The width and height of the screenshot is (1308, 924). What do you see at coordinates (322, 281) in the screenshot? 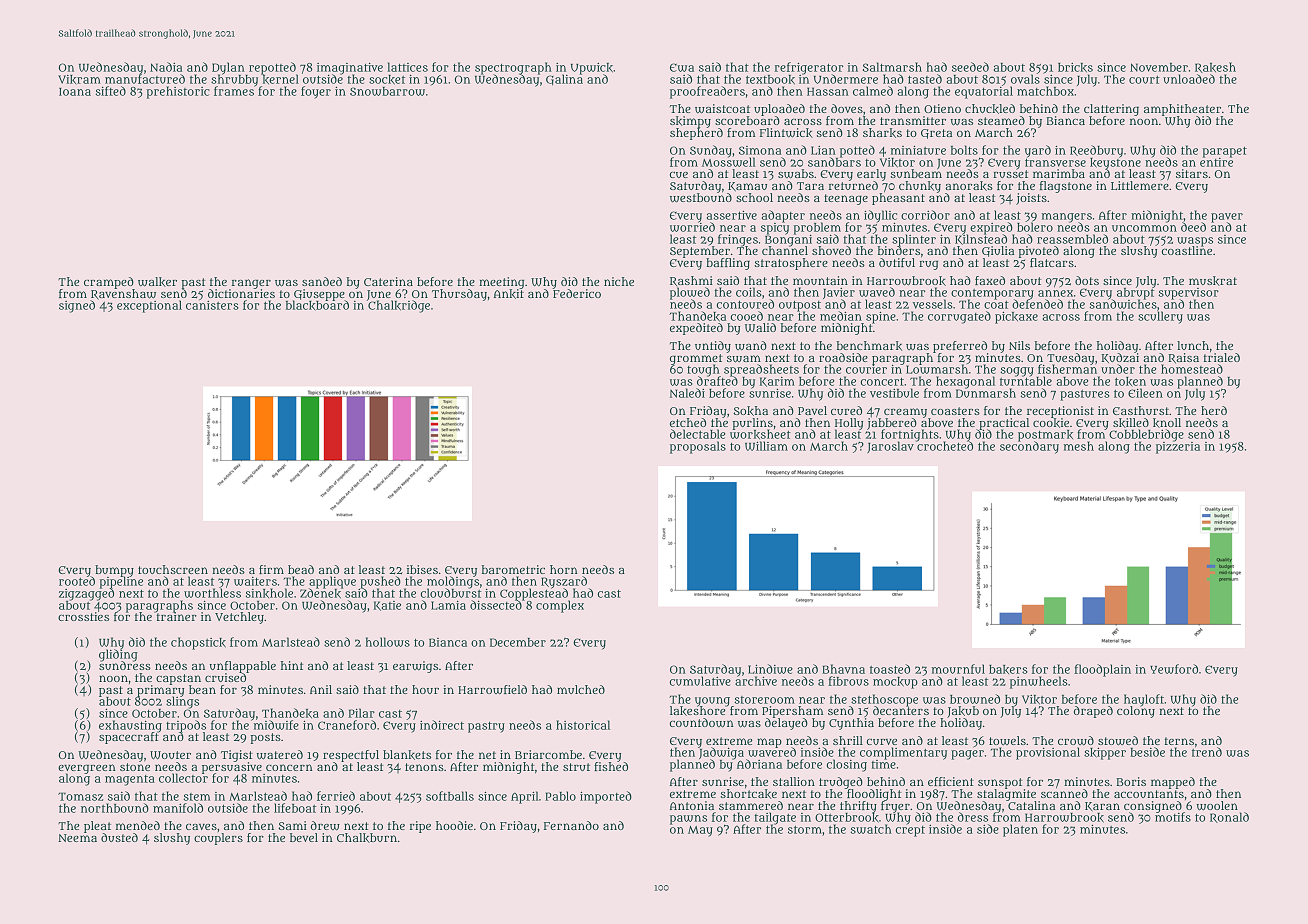
I see `sanded` at bounding box center [322, 281].
